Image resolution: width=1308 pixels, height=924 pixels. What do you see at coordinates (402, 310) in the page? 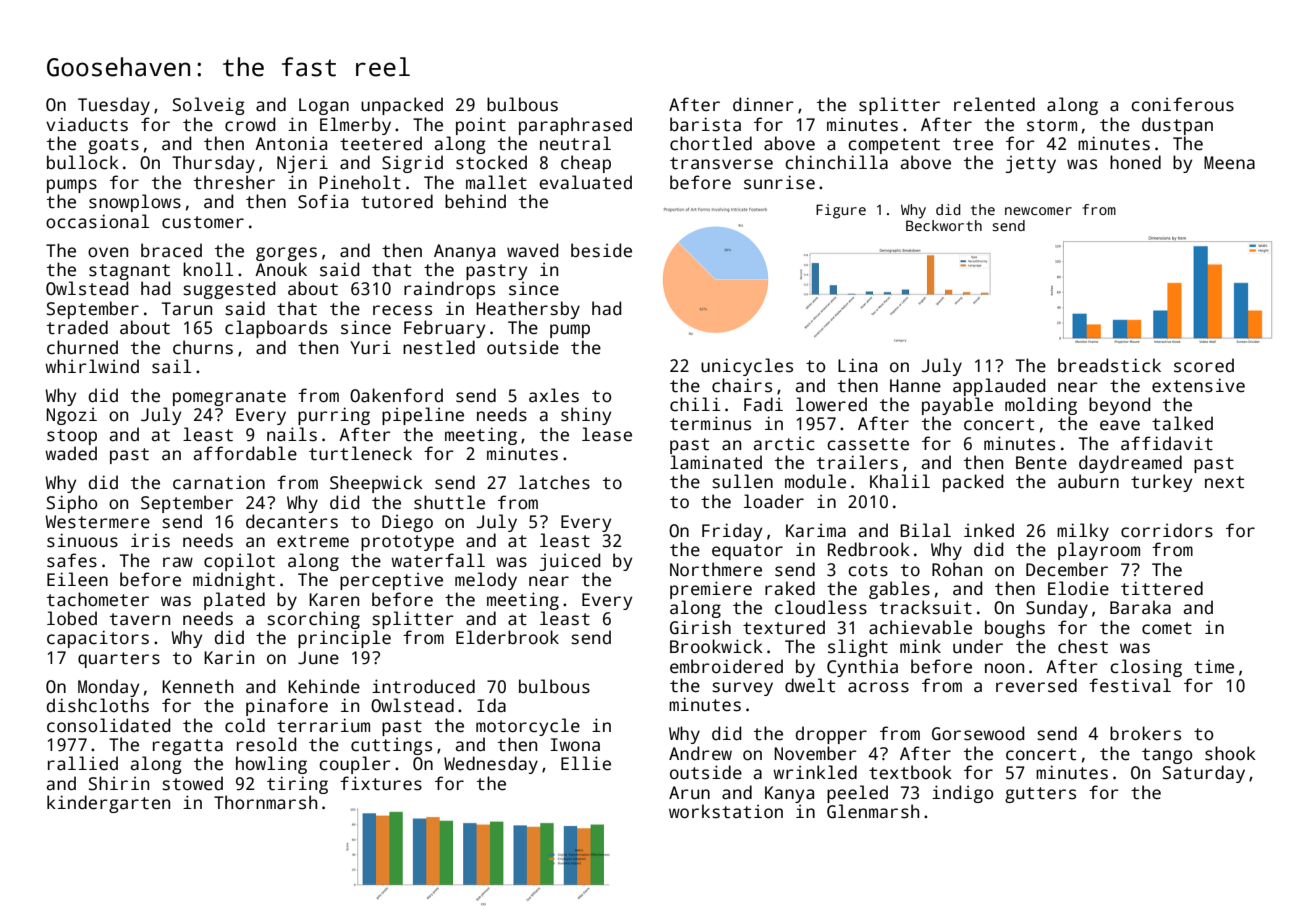
I see `recess` at bounding box center [402, 310].
